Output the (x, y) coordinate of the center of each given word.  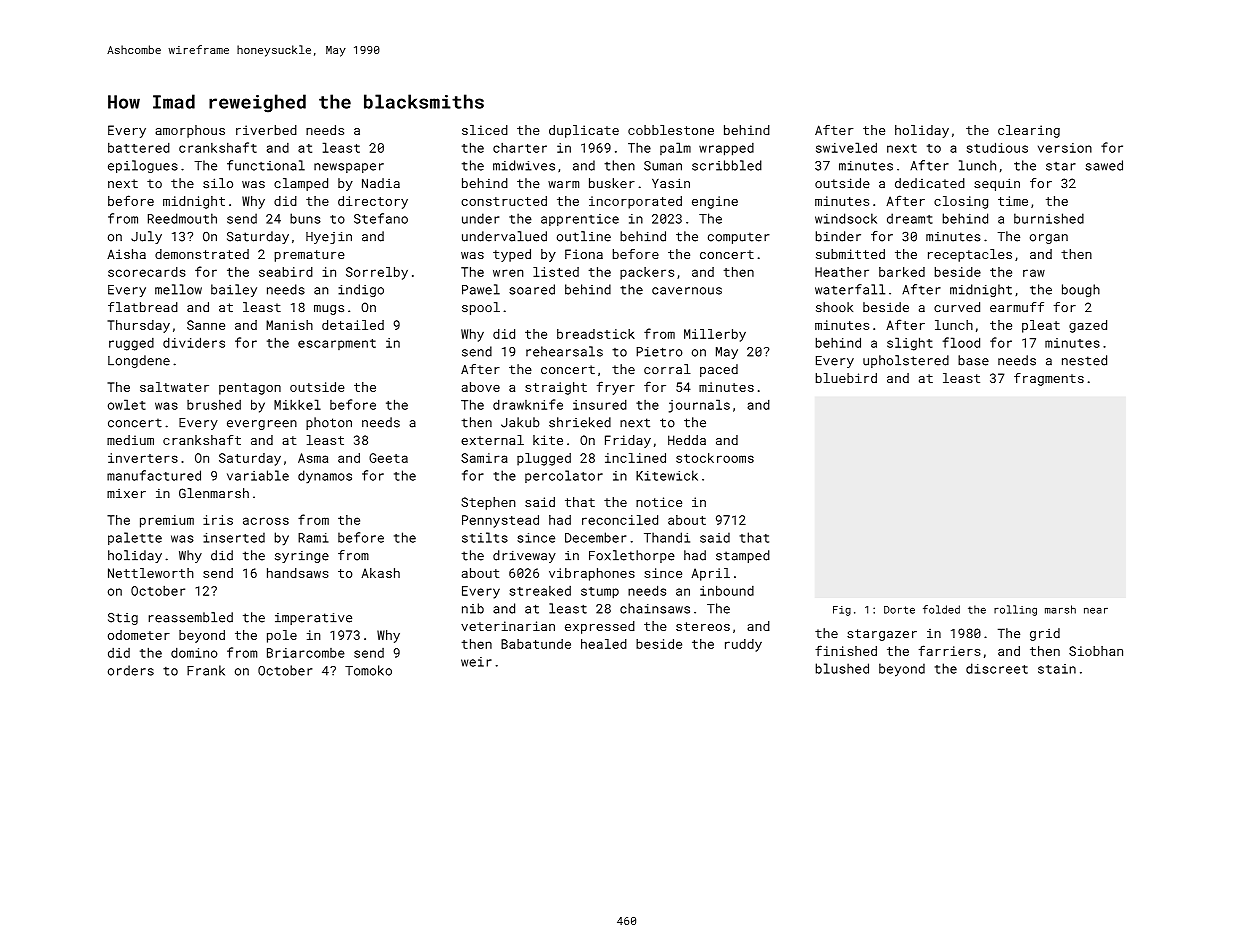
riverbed (266, 130)
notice (659, 502)
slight (910, 344)
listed (556, 272)
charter (520, 148)
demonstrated (202, 254)
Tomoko (368, 670)
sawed (1104, 165)
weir (476, 662)
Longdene (139, 361)
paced (719, 370)
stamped (743, 556)
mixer (126, 493)
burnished (1049, 218)
